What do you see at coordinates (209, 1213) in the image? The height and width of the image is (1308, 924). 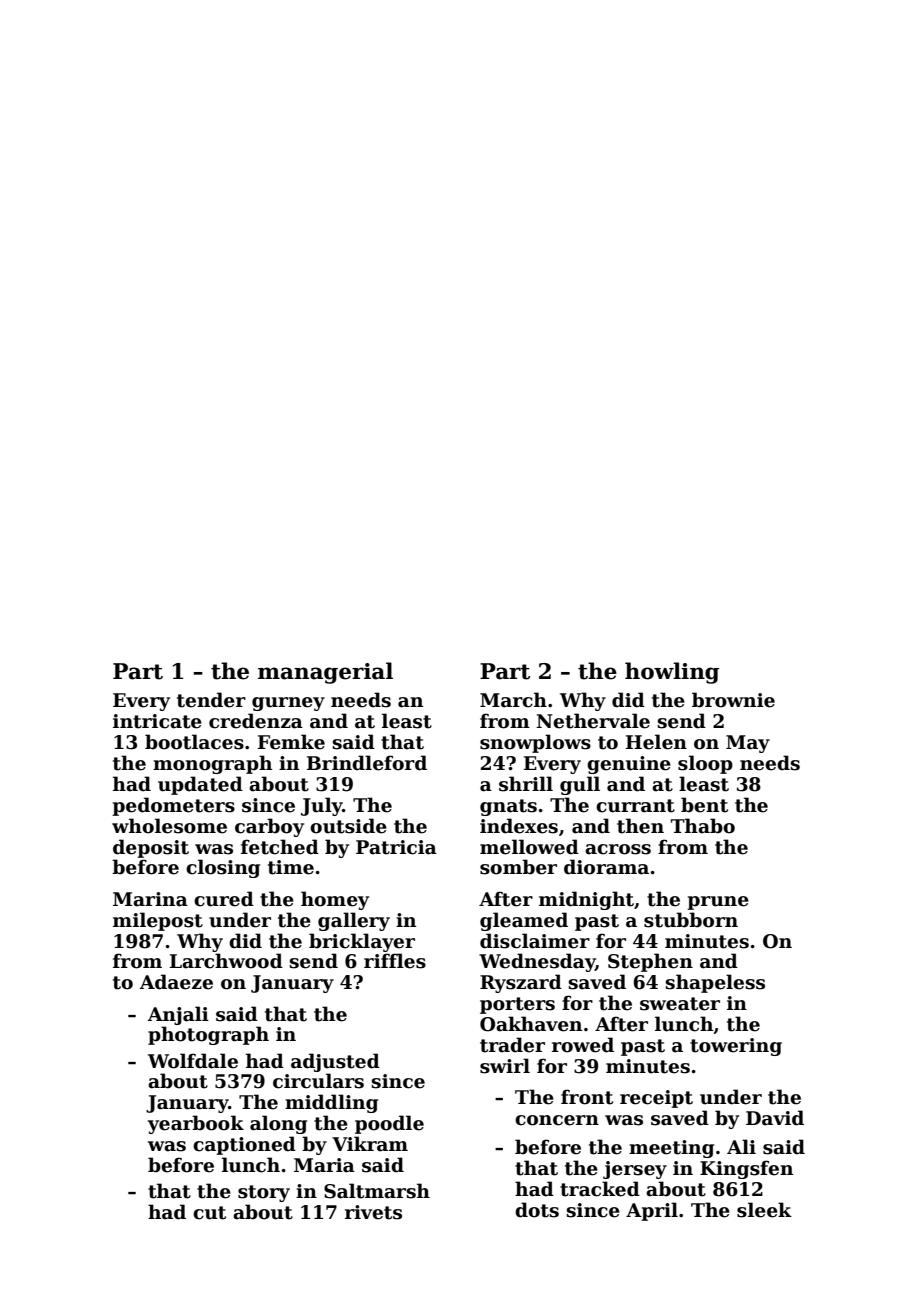 I see `cut` at bounding box center [209, 1213].
